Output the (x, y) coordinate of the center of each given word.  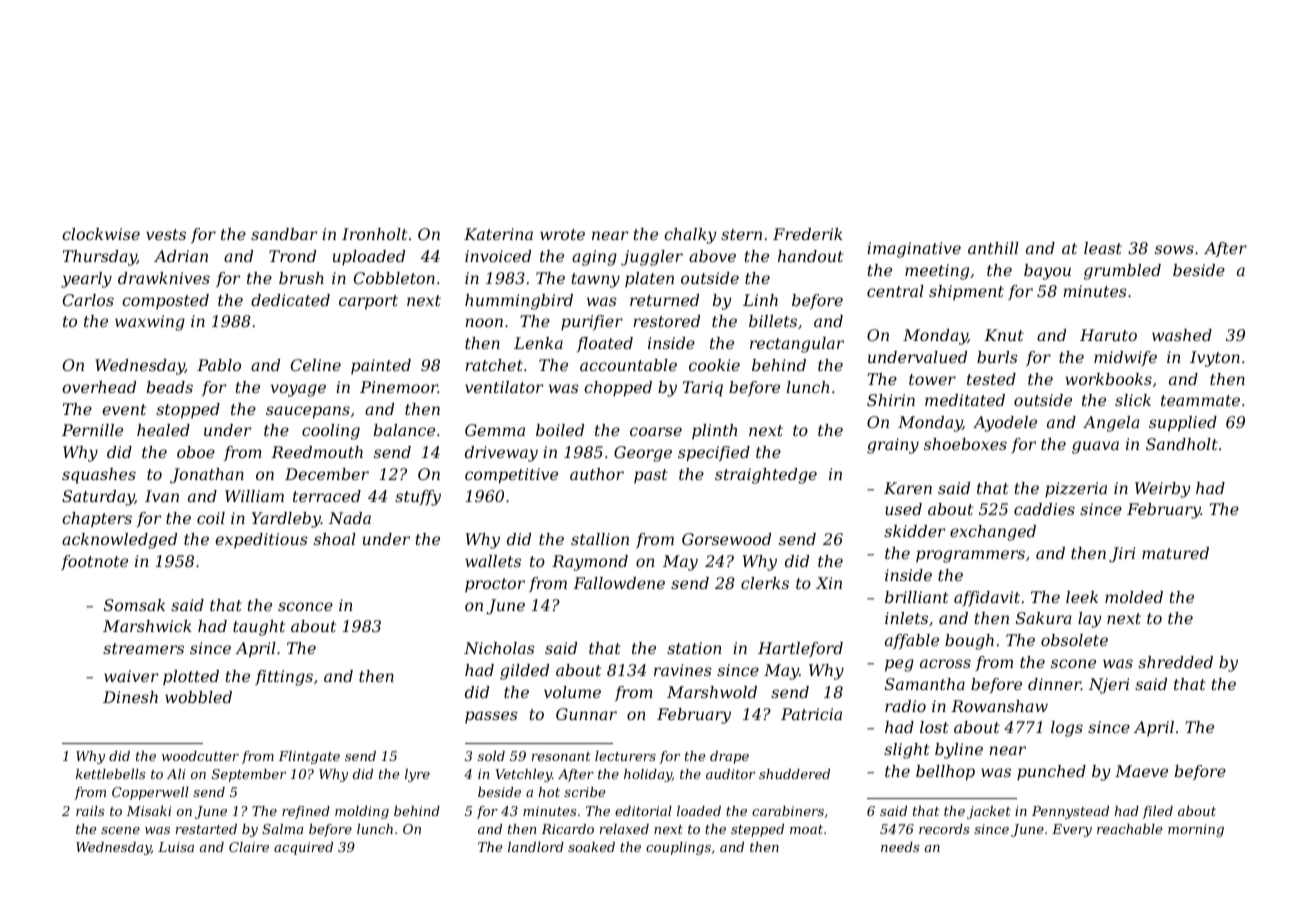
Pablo (219, 365)
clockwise (101, 234)
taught (259, 628)
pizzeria (1076, 490)
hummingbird (519, 302)
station (694, 648)
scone (1073, 663)
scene (120, 830)
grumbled (1122, 272)
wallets (493, 561)
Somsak (134, 605)
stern (741, 234)
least (1103, 248)
